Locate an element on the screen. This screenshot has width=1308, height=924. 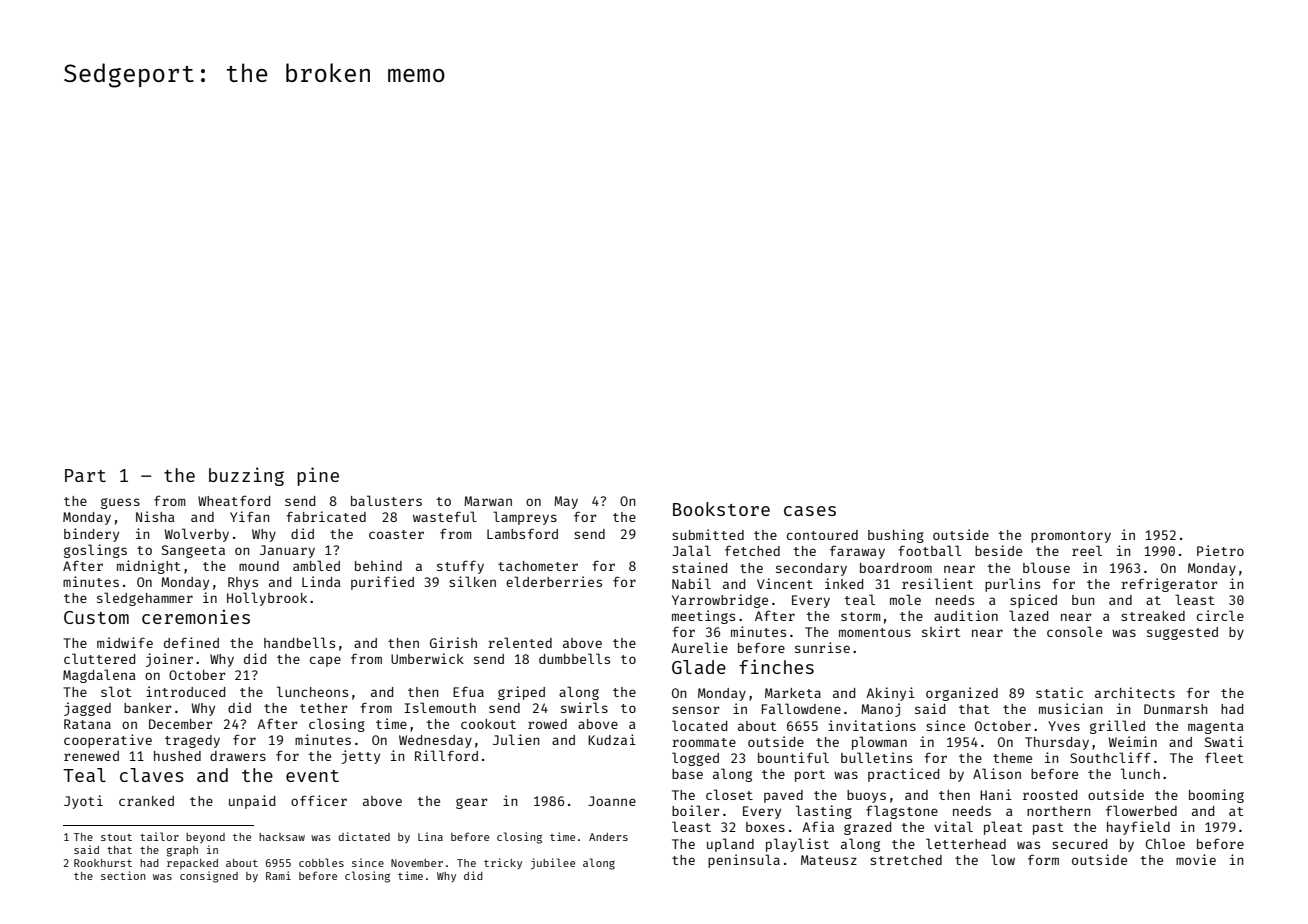
buzzing is located at coordinates (246, 476).
